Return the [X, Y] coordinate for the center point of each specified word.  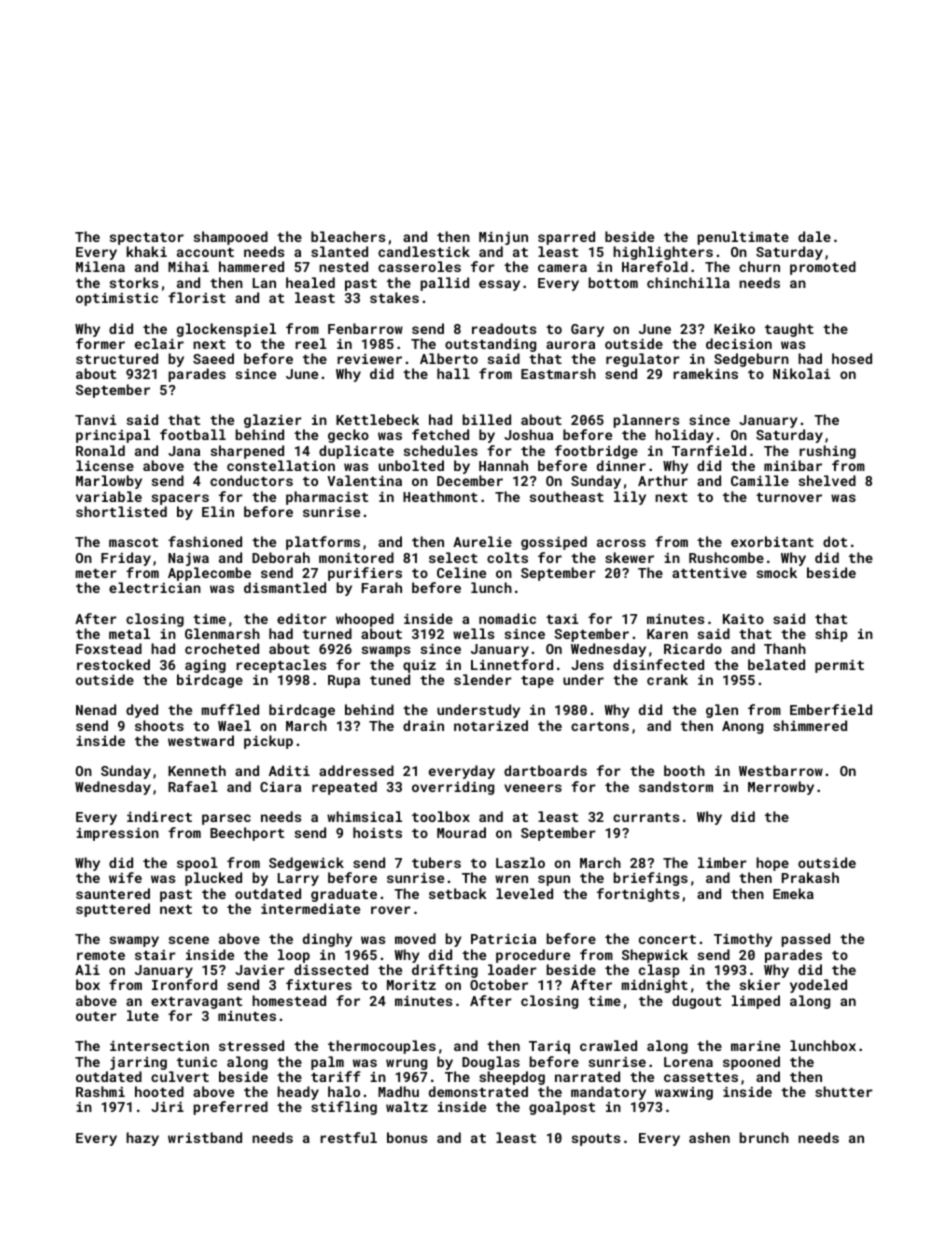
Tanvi [95, 420]
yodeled [818, 986]
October [499, 984]
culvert [180, 1076]
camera [562, 268]
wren [511, 879]
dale [814, 236]
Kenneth [197, 770]
